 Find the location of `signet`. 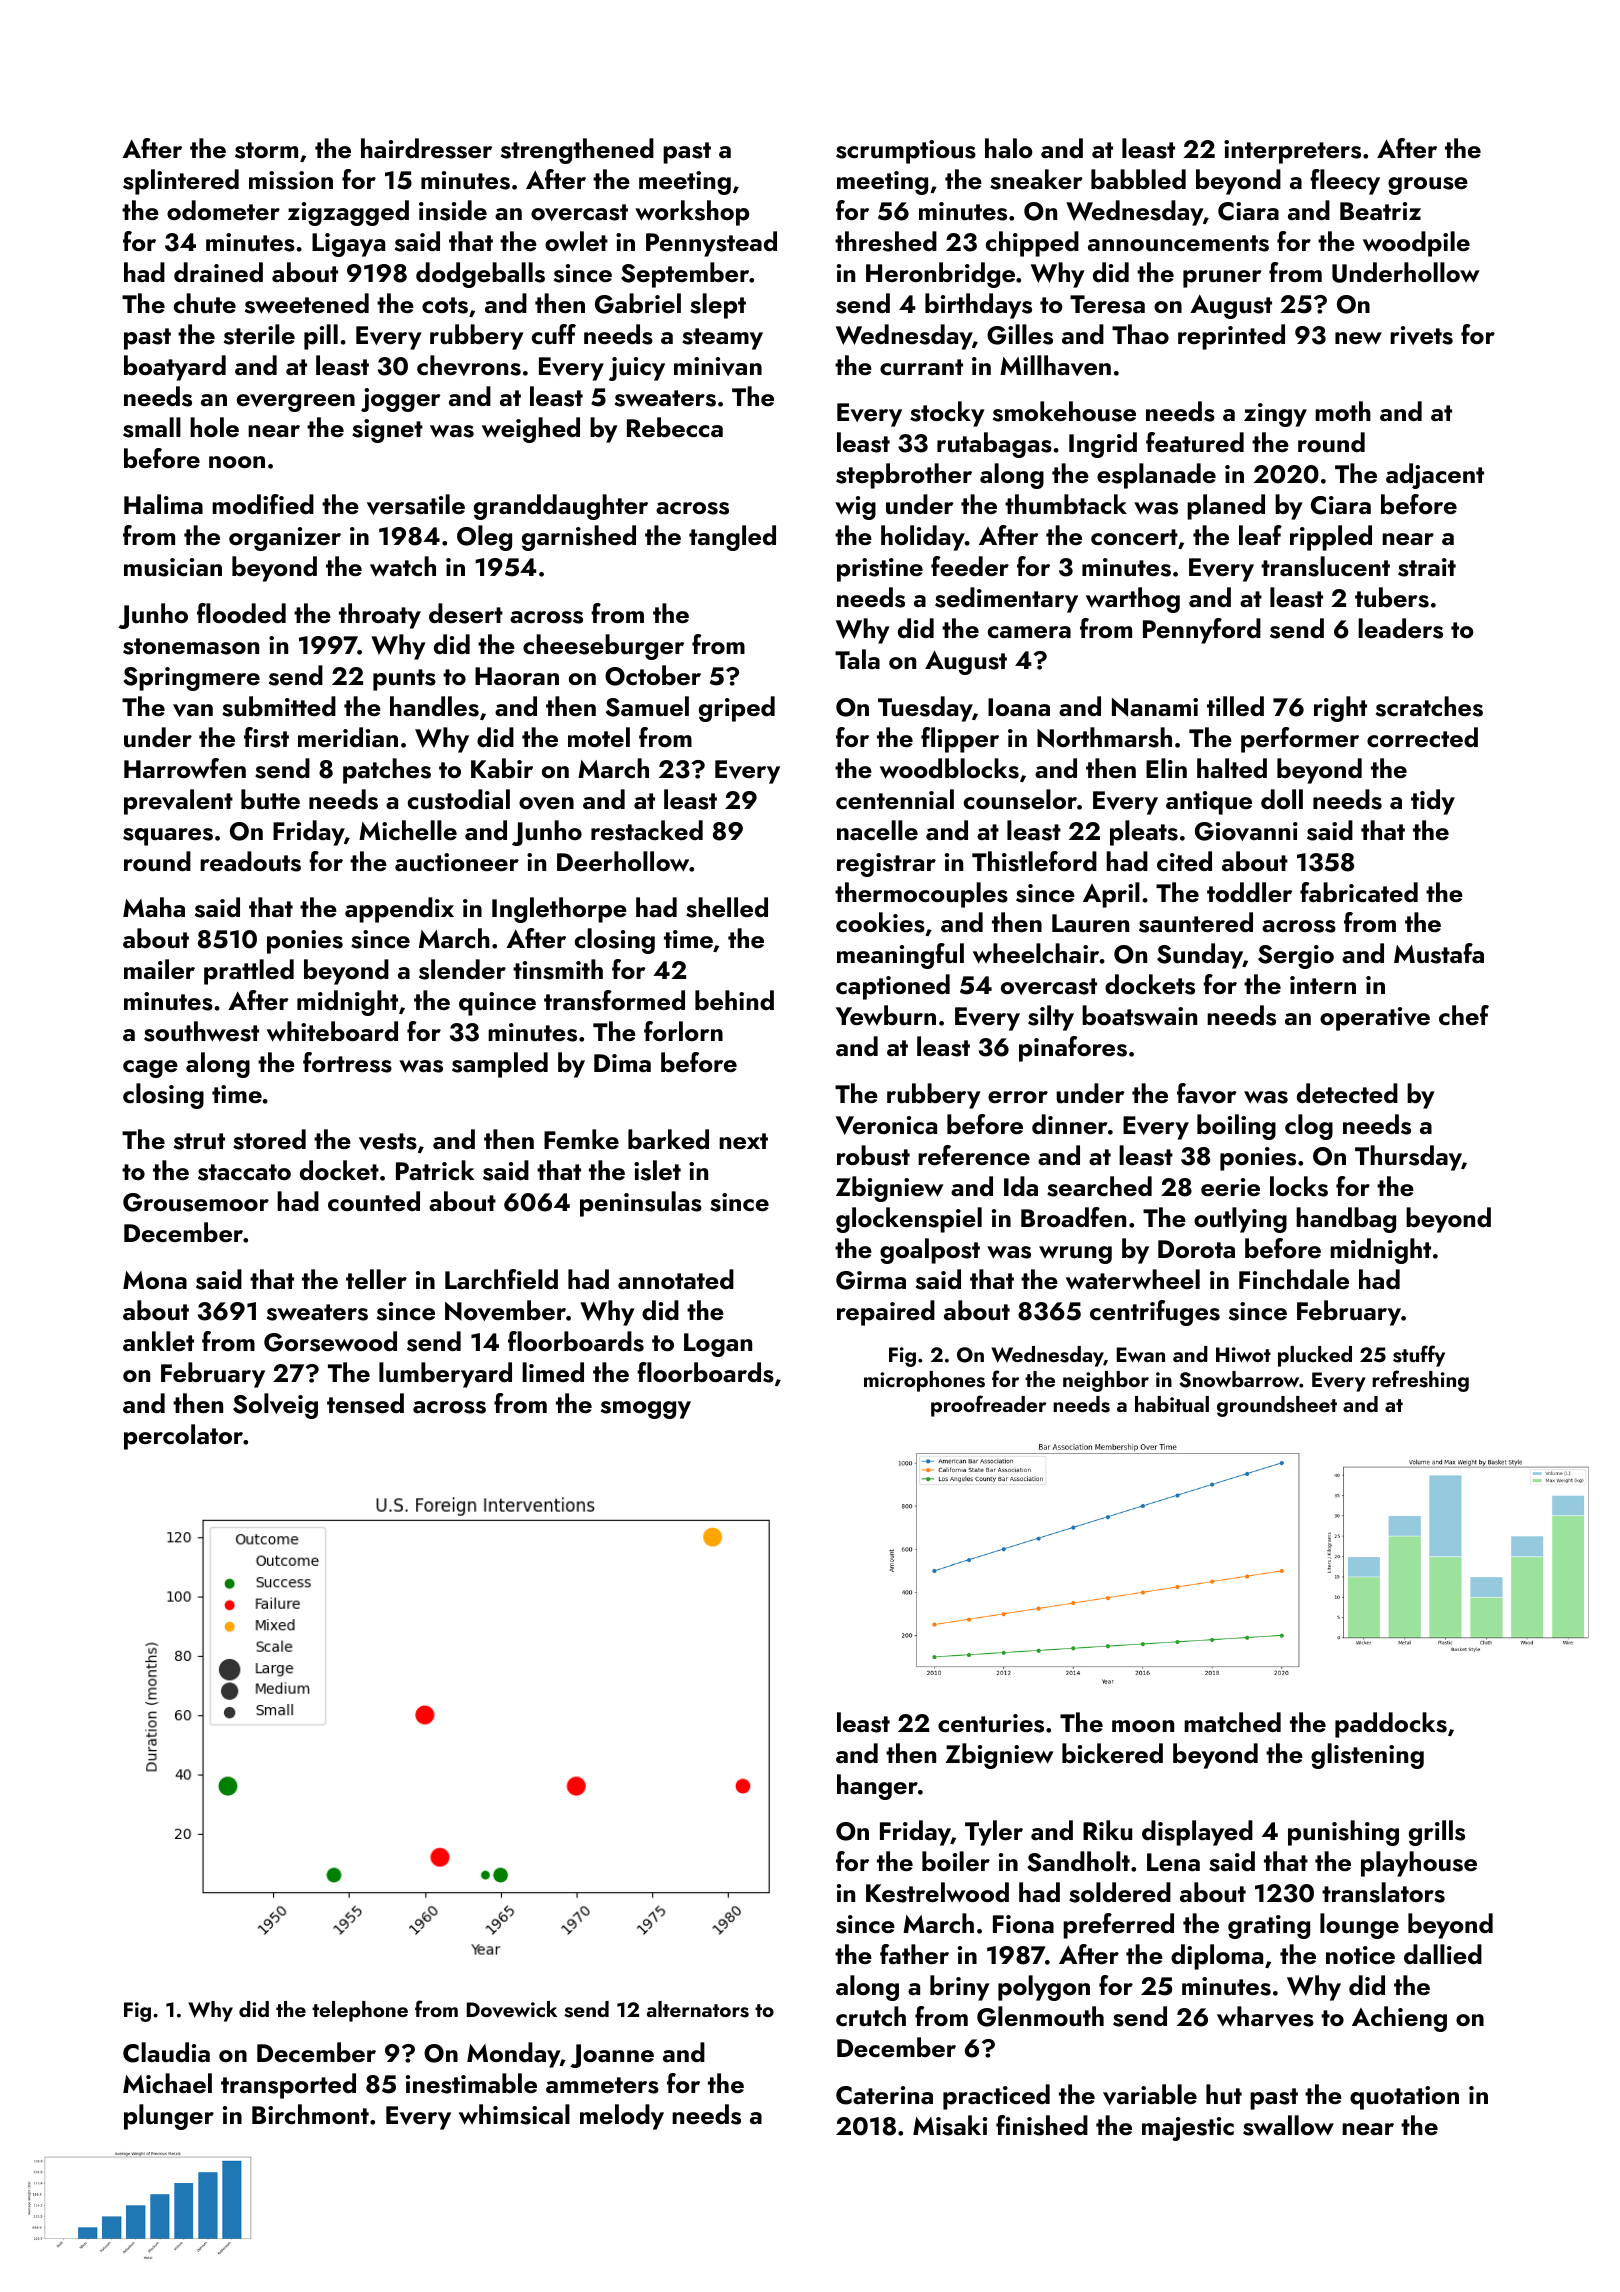

signet is located at coordinates (387, 431).
